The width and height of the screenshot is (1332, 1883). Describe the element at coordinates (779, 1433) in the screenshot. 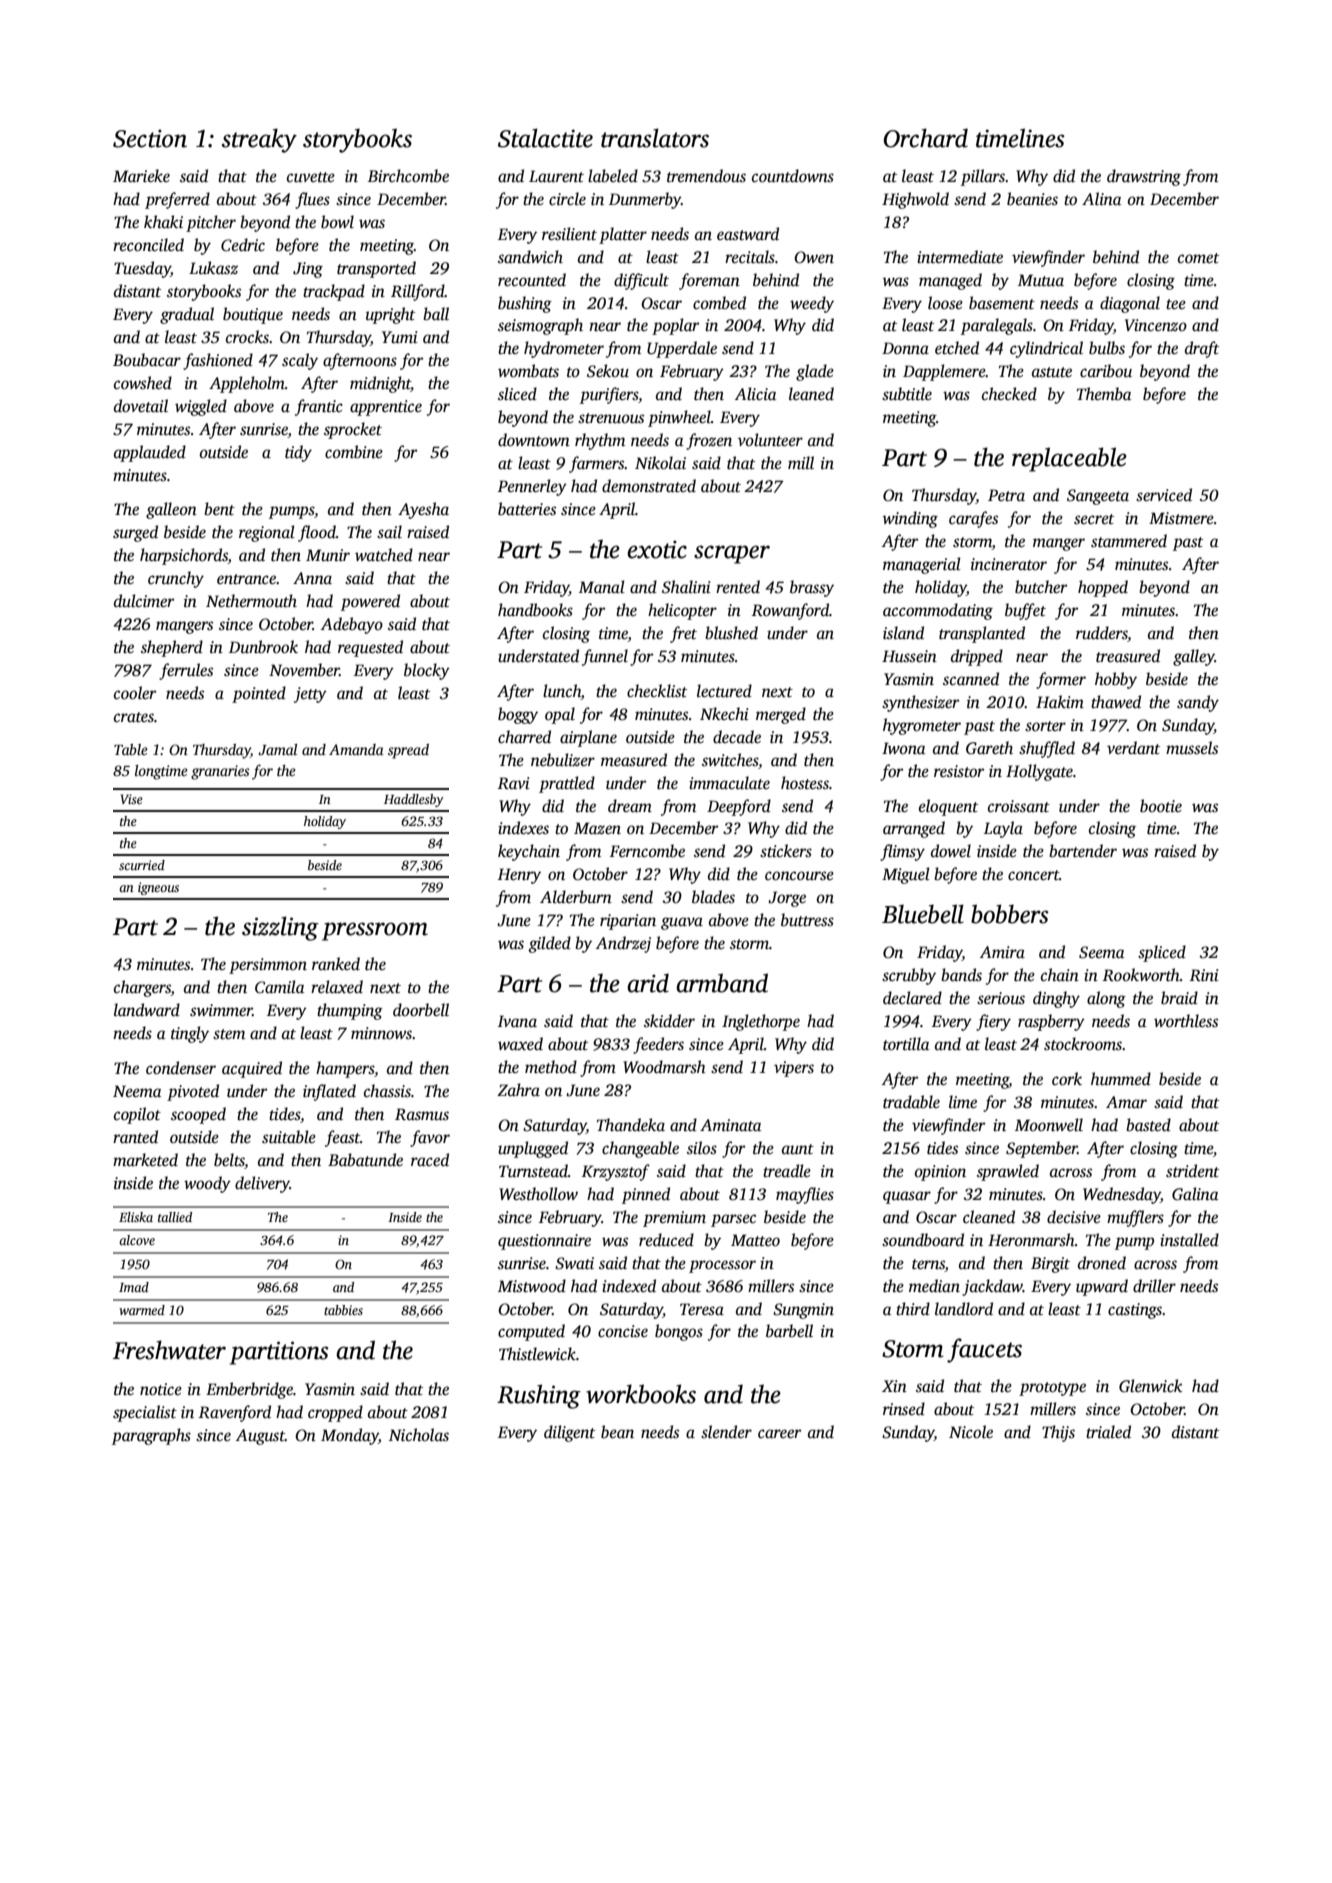

I see `career` at that location.
